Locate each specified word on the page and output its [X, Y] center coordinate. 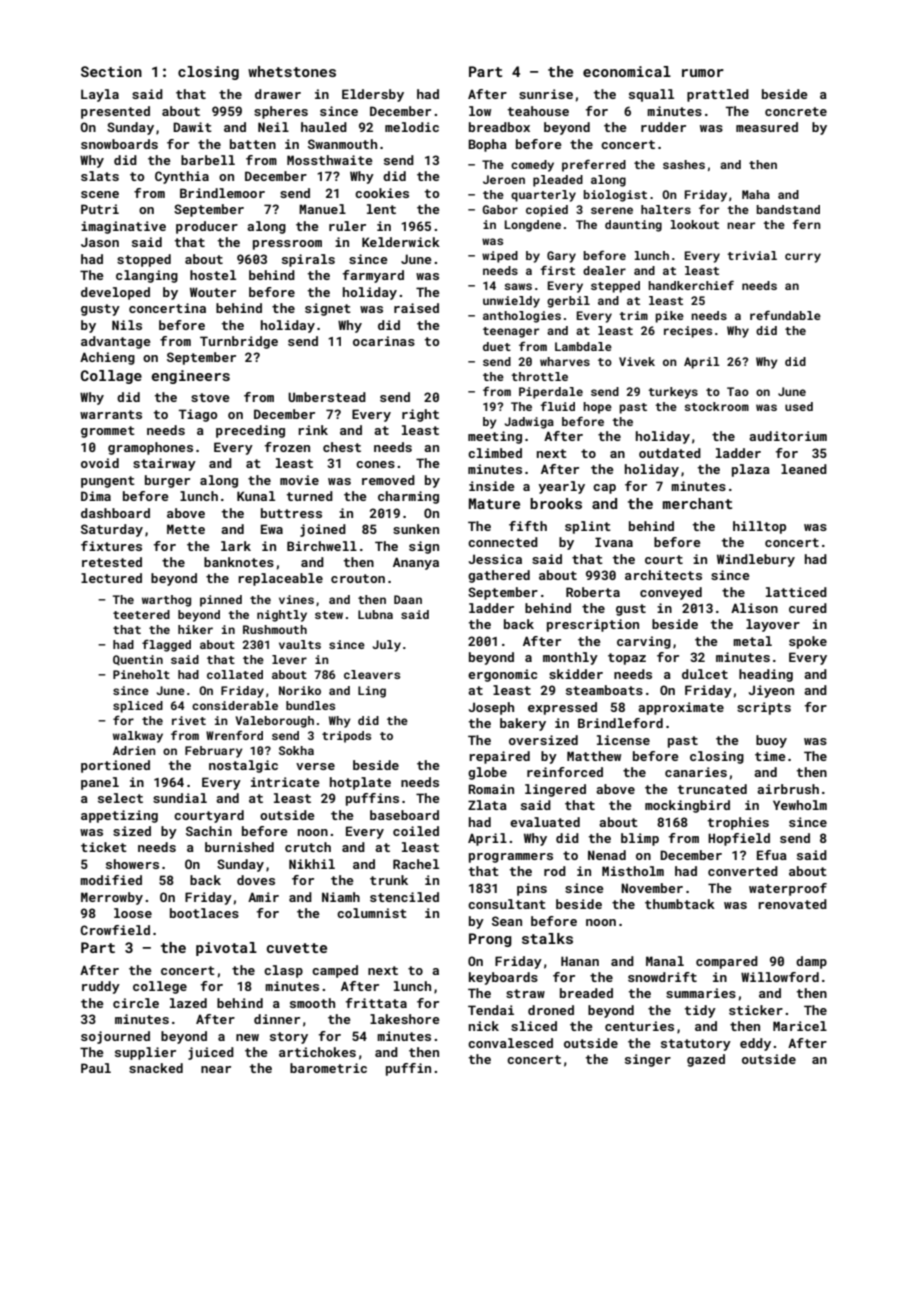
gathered [499, 576]
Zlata [487, 805]
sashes [684, 164]
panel [100, 783]
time [770, 756]
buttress [291, 513]
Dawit [192, 127]
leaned [804, 469]
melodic [412, 127]
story [289, 1038]
